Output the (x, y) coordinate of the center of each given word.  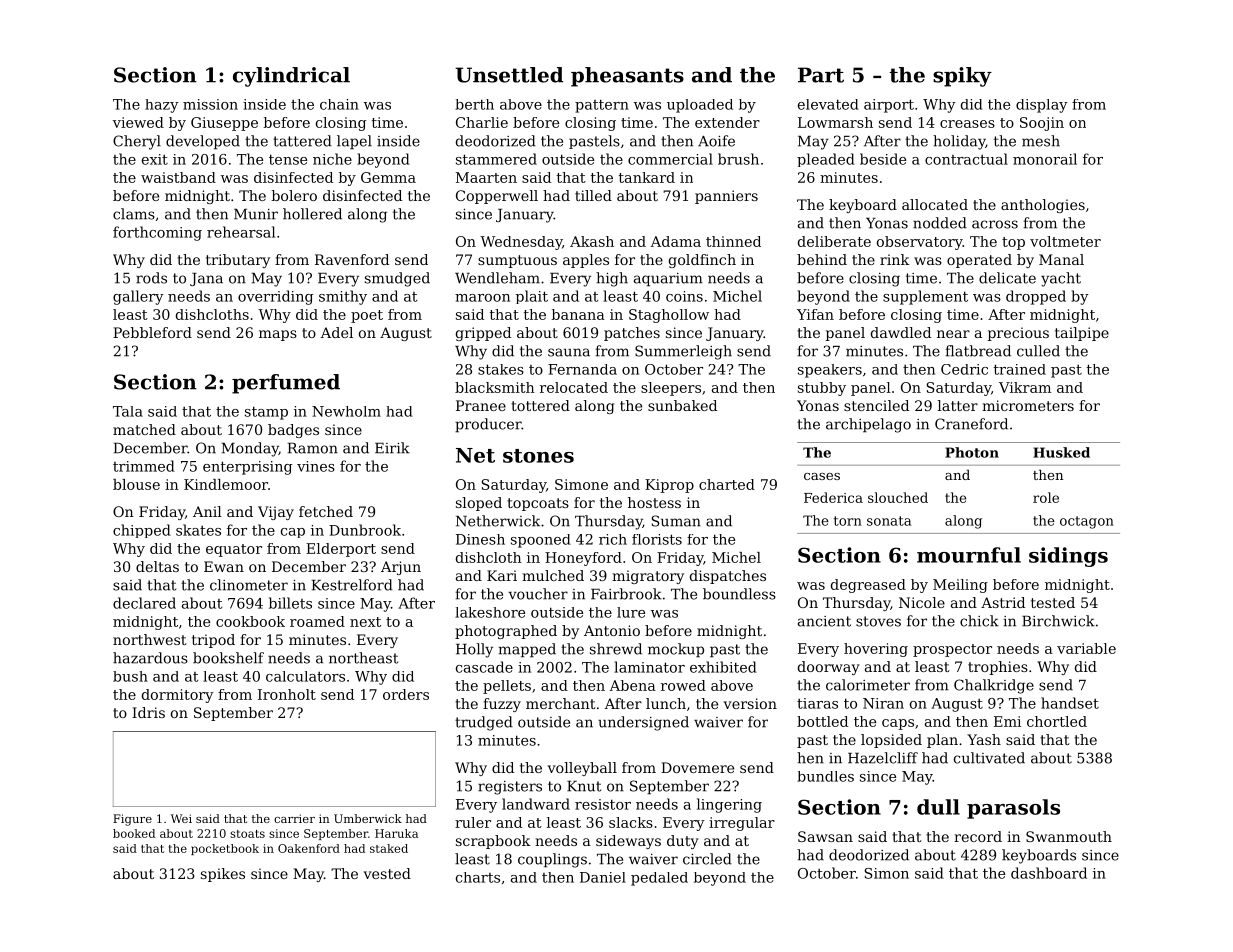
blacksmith (495, 387)
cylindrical (291, 77)
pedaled (659, 879)
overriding (275, 297)
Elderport (341, 550)
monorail (1045, 159)
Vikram (1025, 387)
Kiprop (669, 486)
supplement (925, 297)
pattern (602, 106)
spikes (223, 875)
